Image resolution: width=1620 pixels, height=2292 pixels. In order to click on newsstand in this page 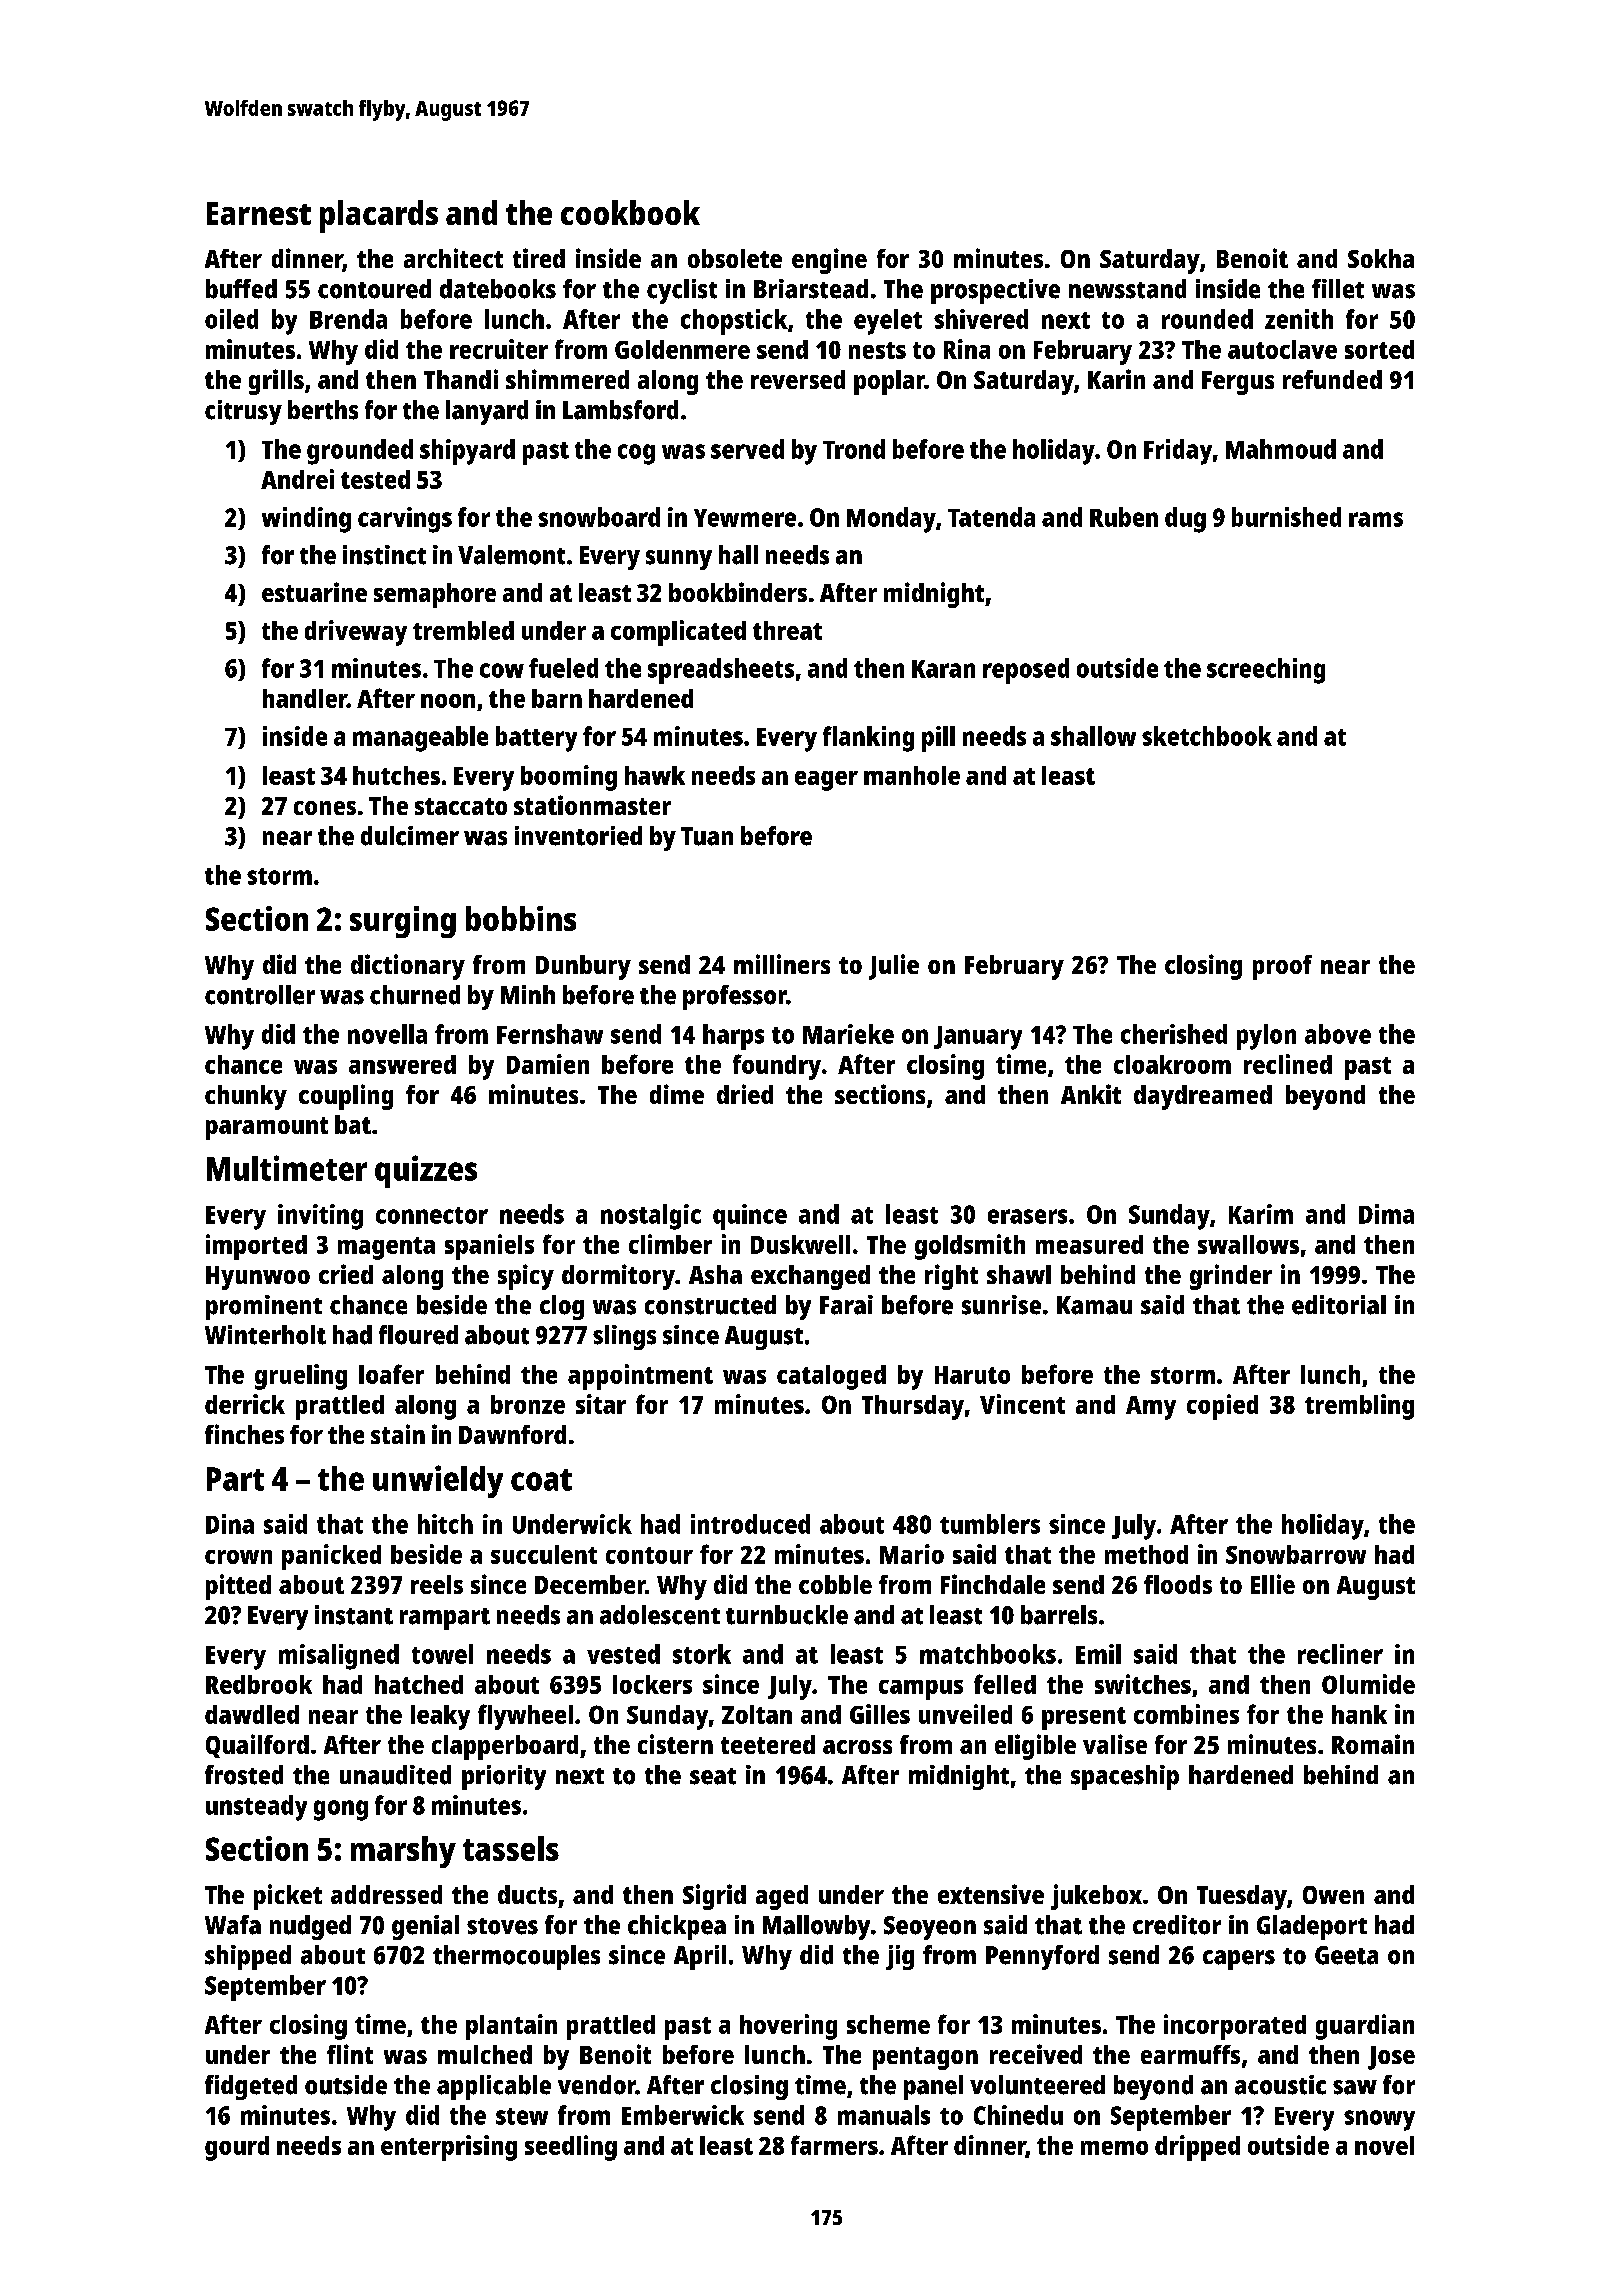, I will do `click(1127, 289)`.
